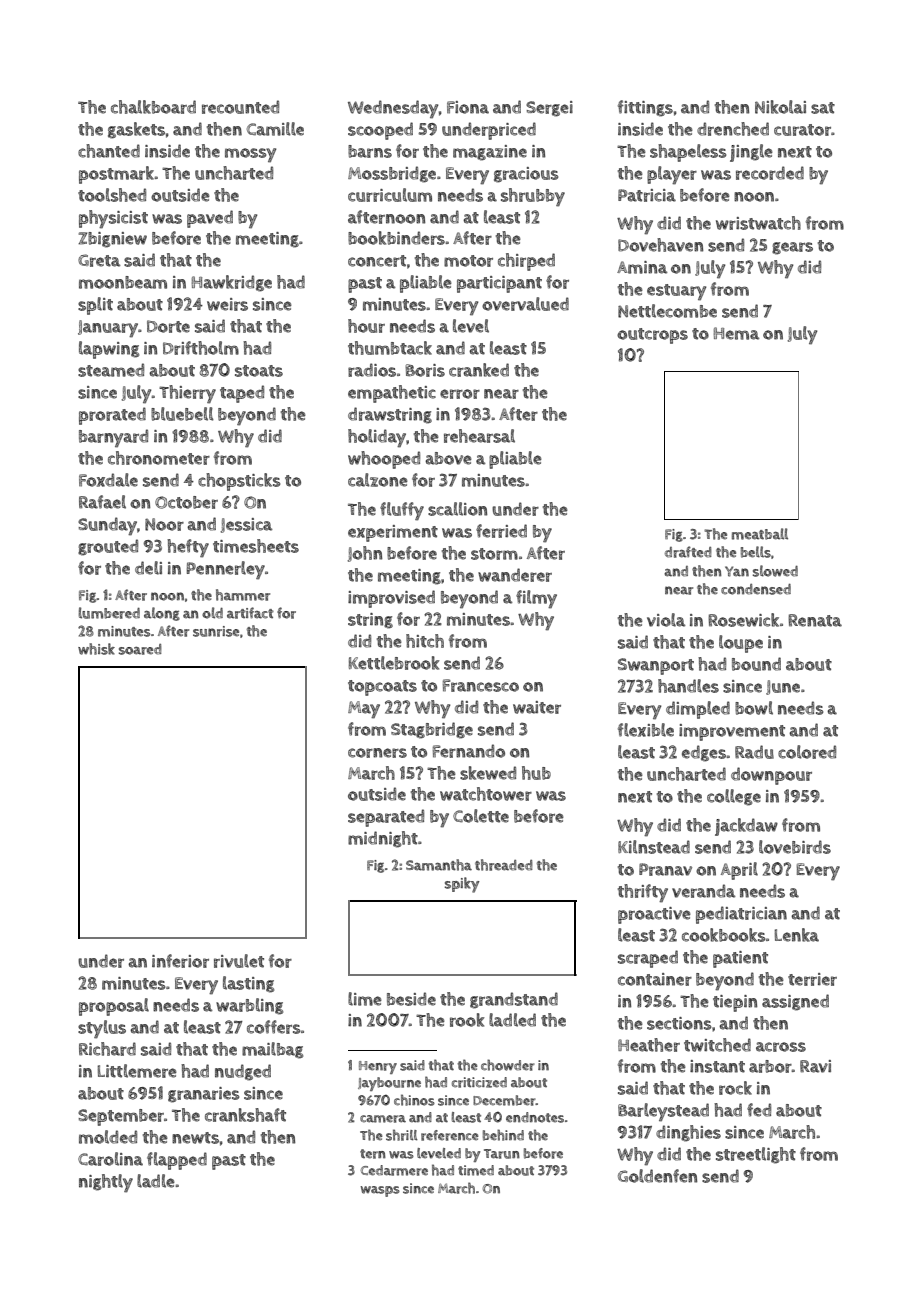 This image has width=924, height=1308. What do you see at coordinates (652, 336) in the image?
I see `outcrops` at bounding box center [652, 336].
